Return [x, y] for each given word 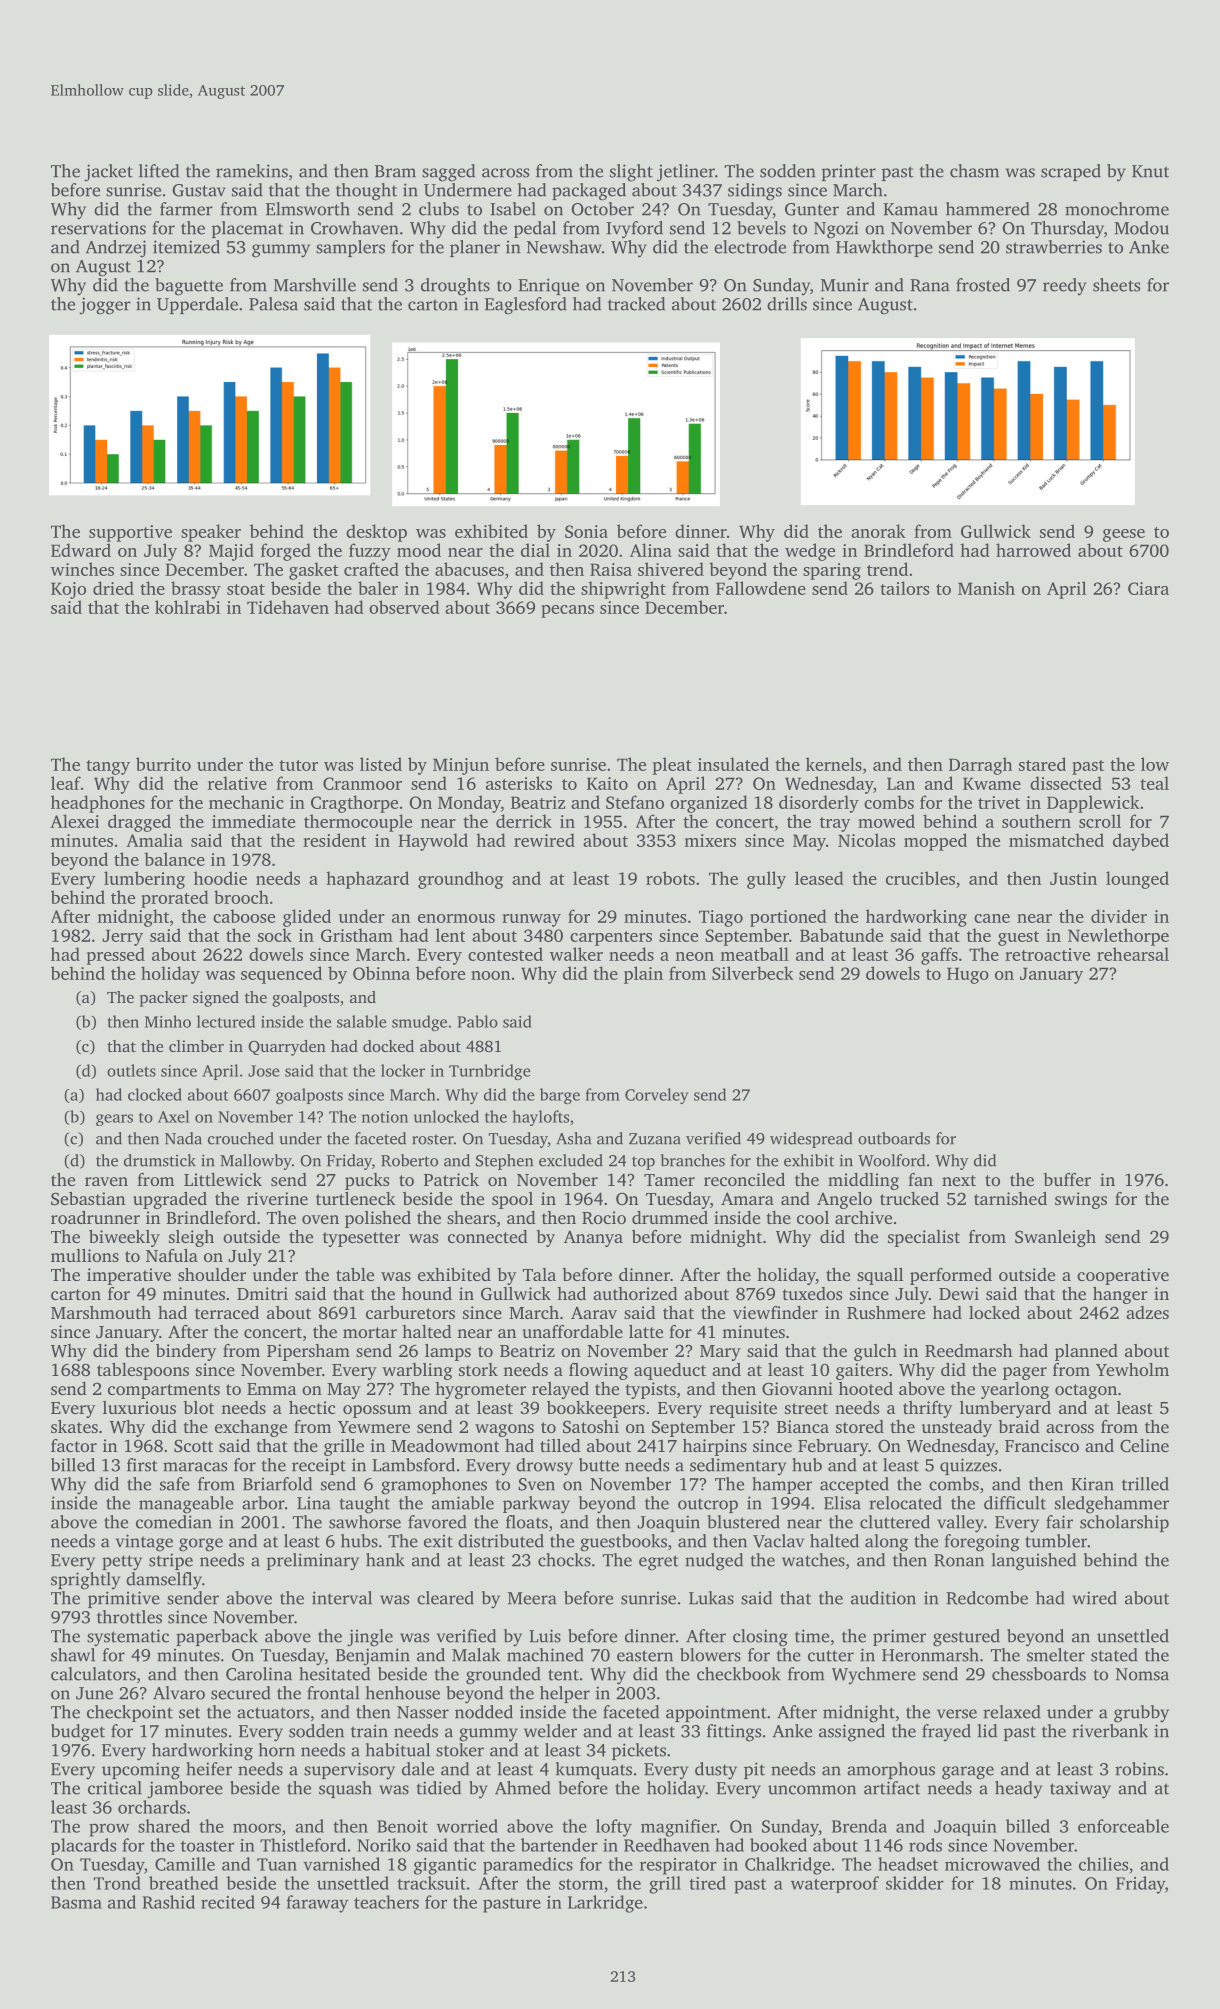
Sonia [586, 531]
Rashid [169, 1902]
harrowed [1033, 550]
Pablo [477, 1021]
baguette [189, 287]
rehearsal [1133, 954]
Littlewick [223, 1179]
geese [1124, 535]
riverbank [1110, 1731]
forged [286, 552]
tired [707, 1883]
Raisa [611, 569]
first [142, 1465]
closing [760, 1638]
